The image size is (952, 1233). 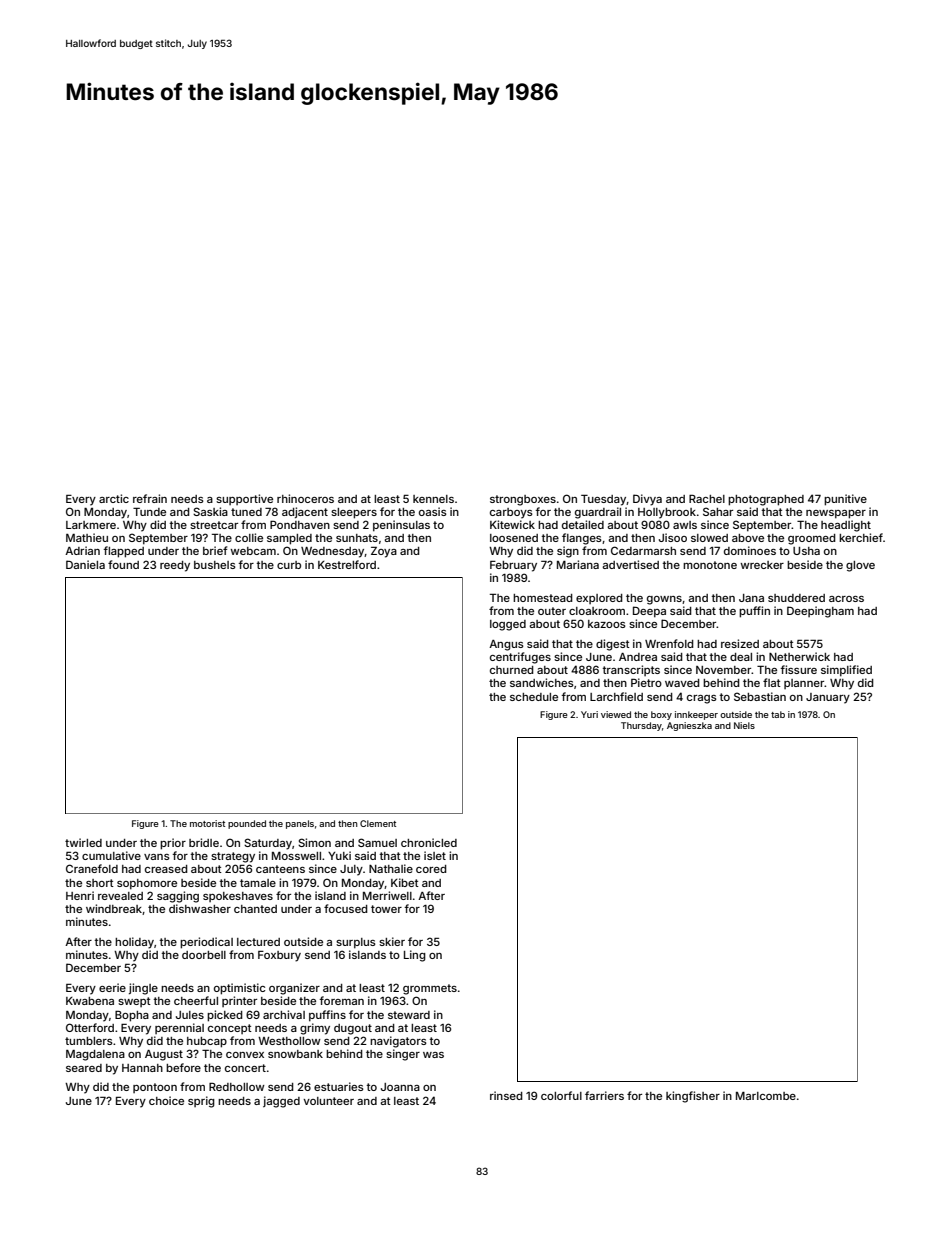 What do you see at coordinates (315, 1029) in the screenshot?
I see `grimy` at bounding box center [315, 1029].
